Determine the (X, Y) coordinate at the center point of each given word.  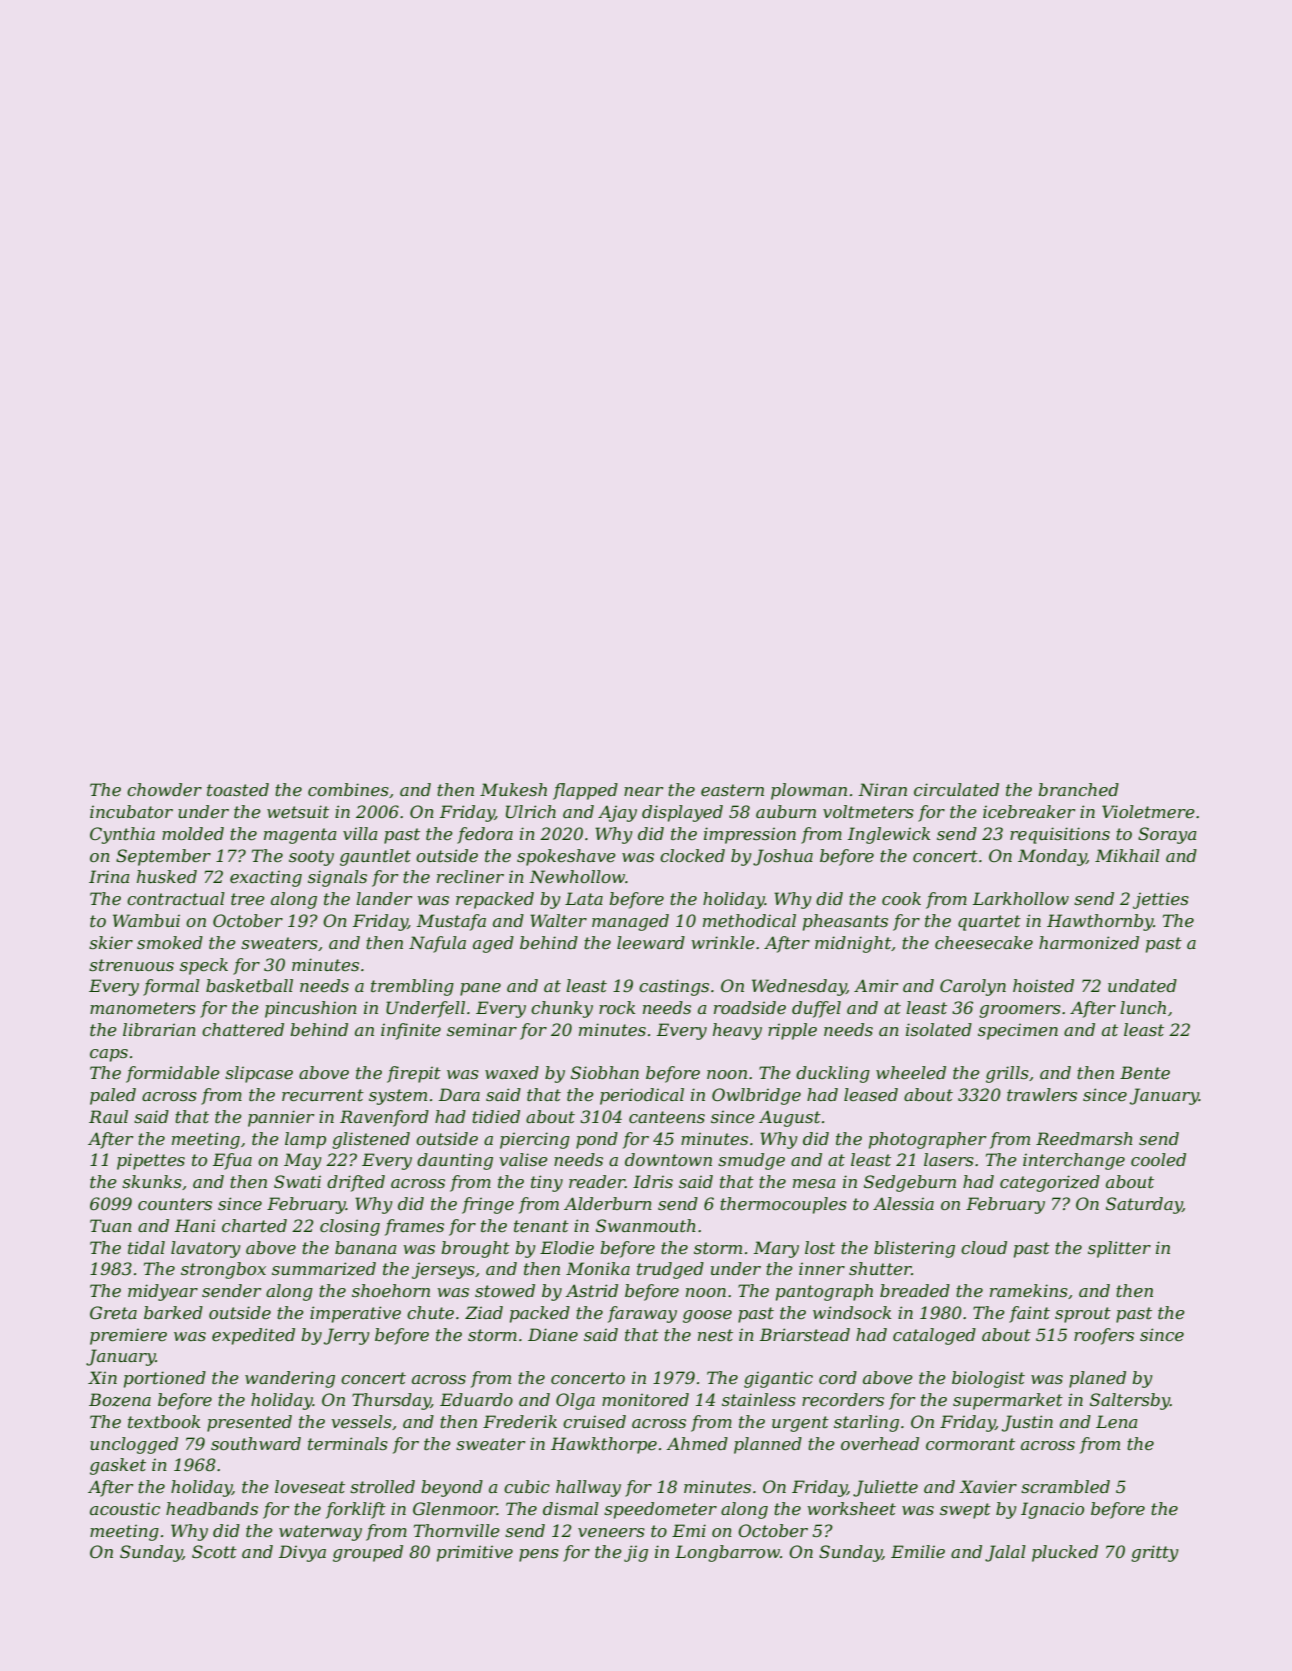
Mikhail (1127, 855)
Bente (1145, 1072)
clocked (692, 855)
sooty (311, 858)
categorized (1050, 1183)
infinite (411, 1031)
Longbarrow (727, 1553)
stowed (505, 1290)
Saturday (1144, 1205)
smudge (751, 1161)
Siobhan (605, 1072)
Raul (108, 1116)
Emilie (918, 1551)
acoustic (125, 1508)
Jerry (347, 1336)
